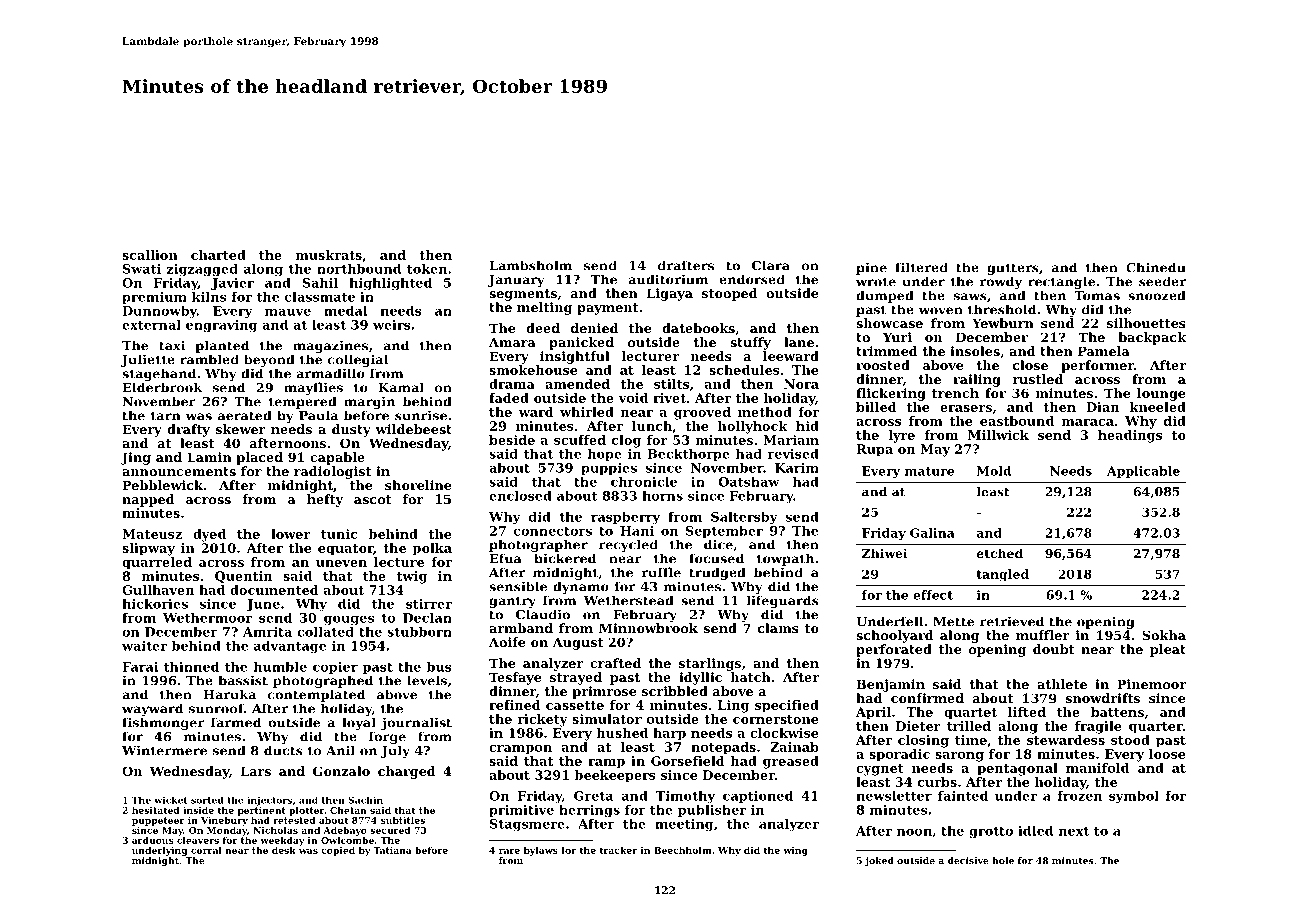  Describe the element at coordinates (1152, 338) in the screenshot. I see `backpack` at that location.
